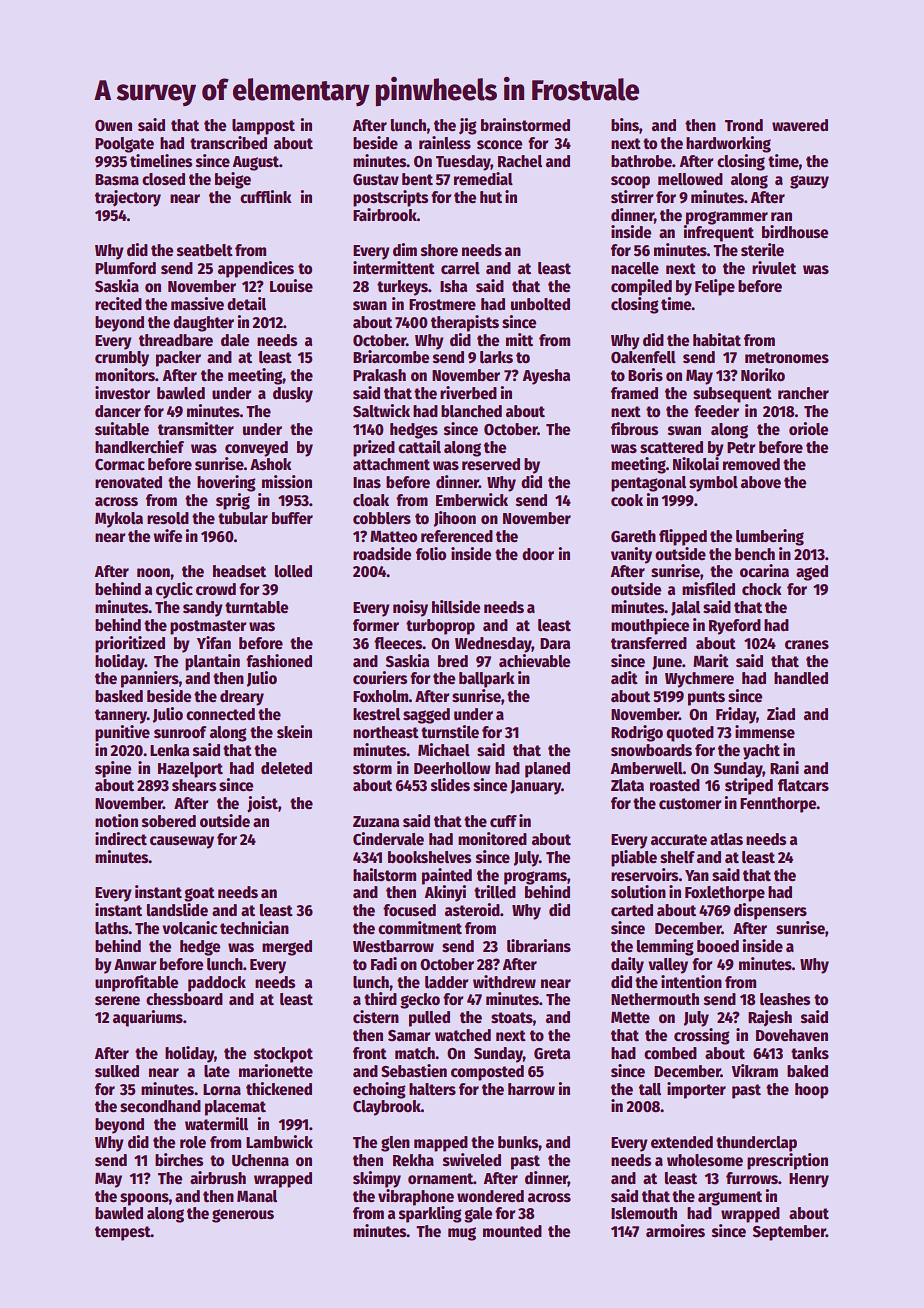  I want to click on jig, so click(468, 126).
